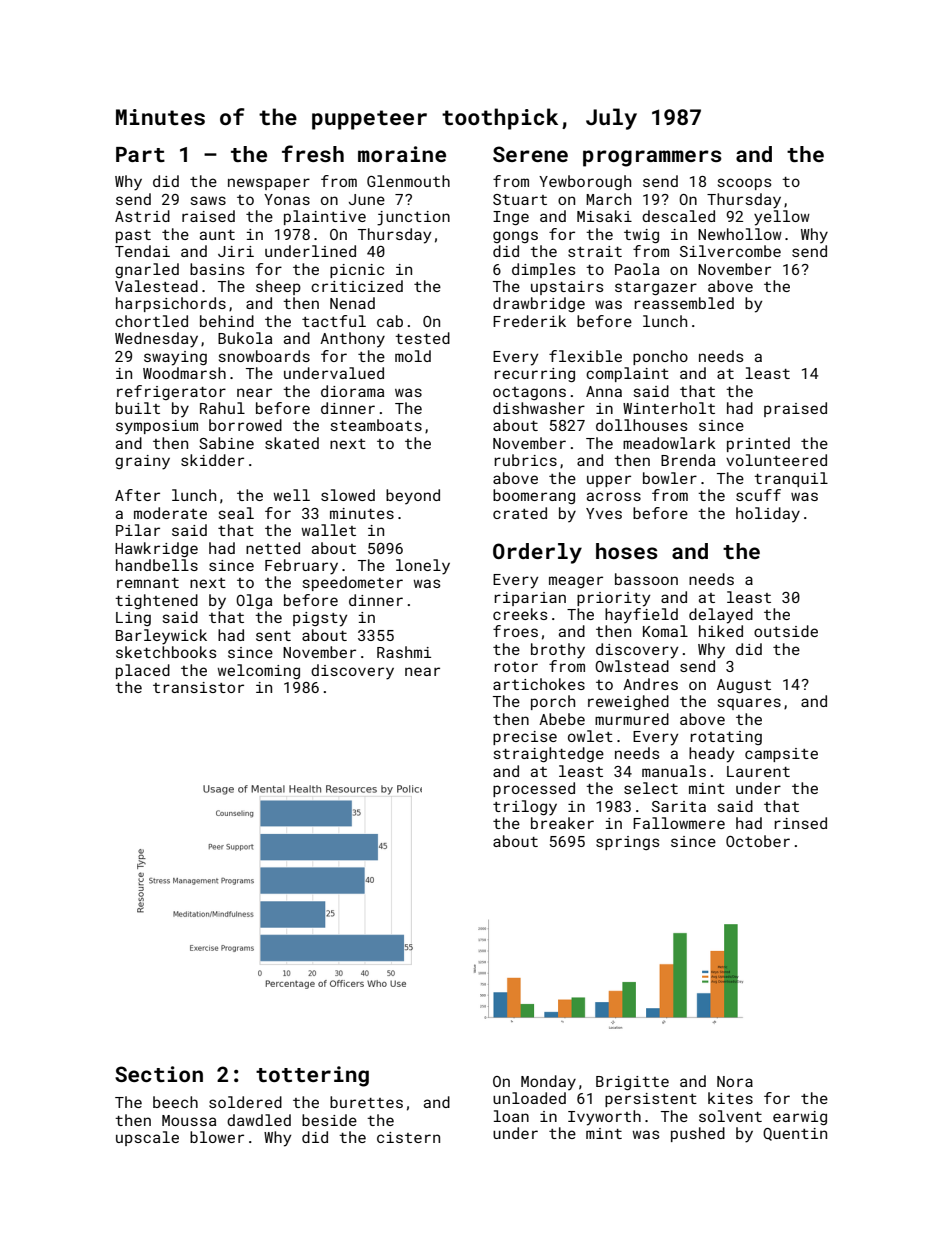 The height and width of the screenshot is (1233, 952). I want to click on borrowed, so click(245, 425).
